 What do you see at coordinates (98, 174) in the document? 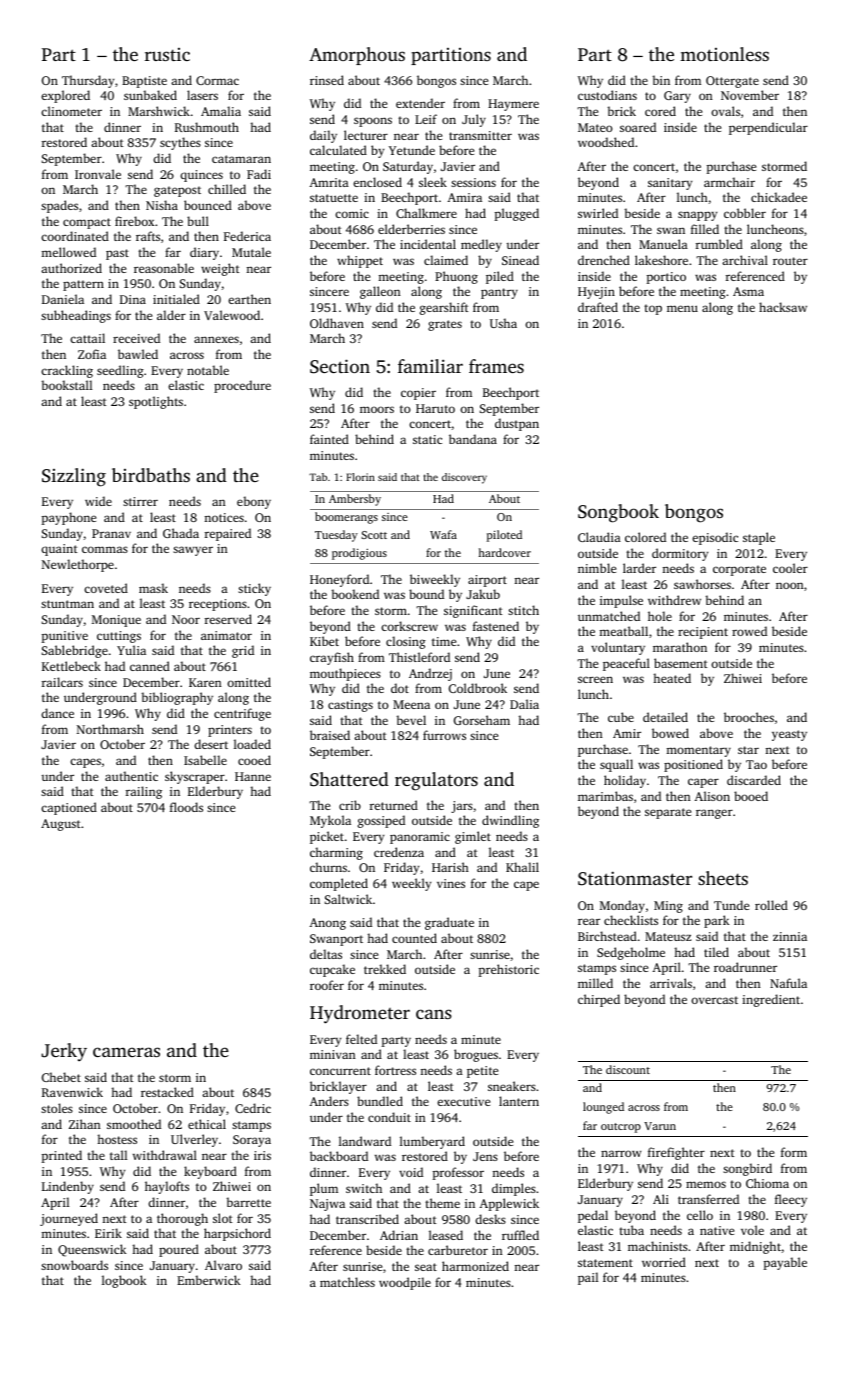
I see `Ironvale` at bounding box center [98, 174].
